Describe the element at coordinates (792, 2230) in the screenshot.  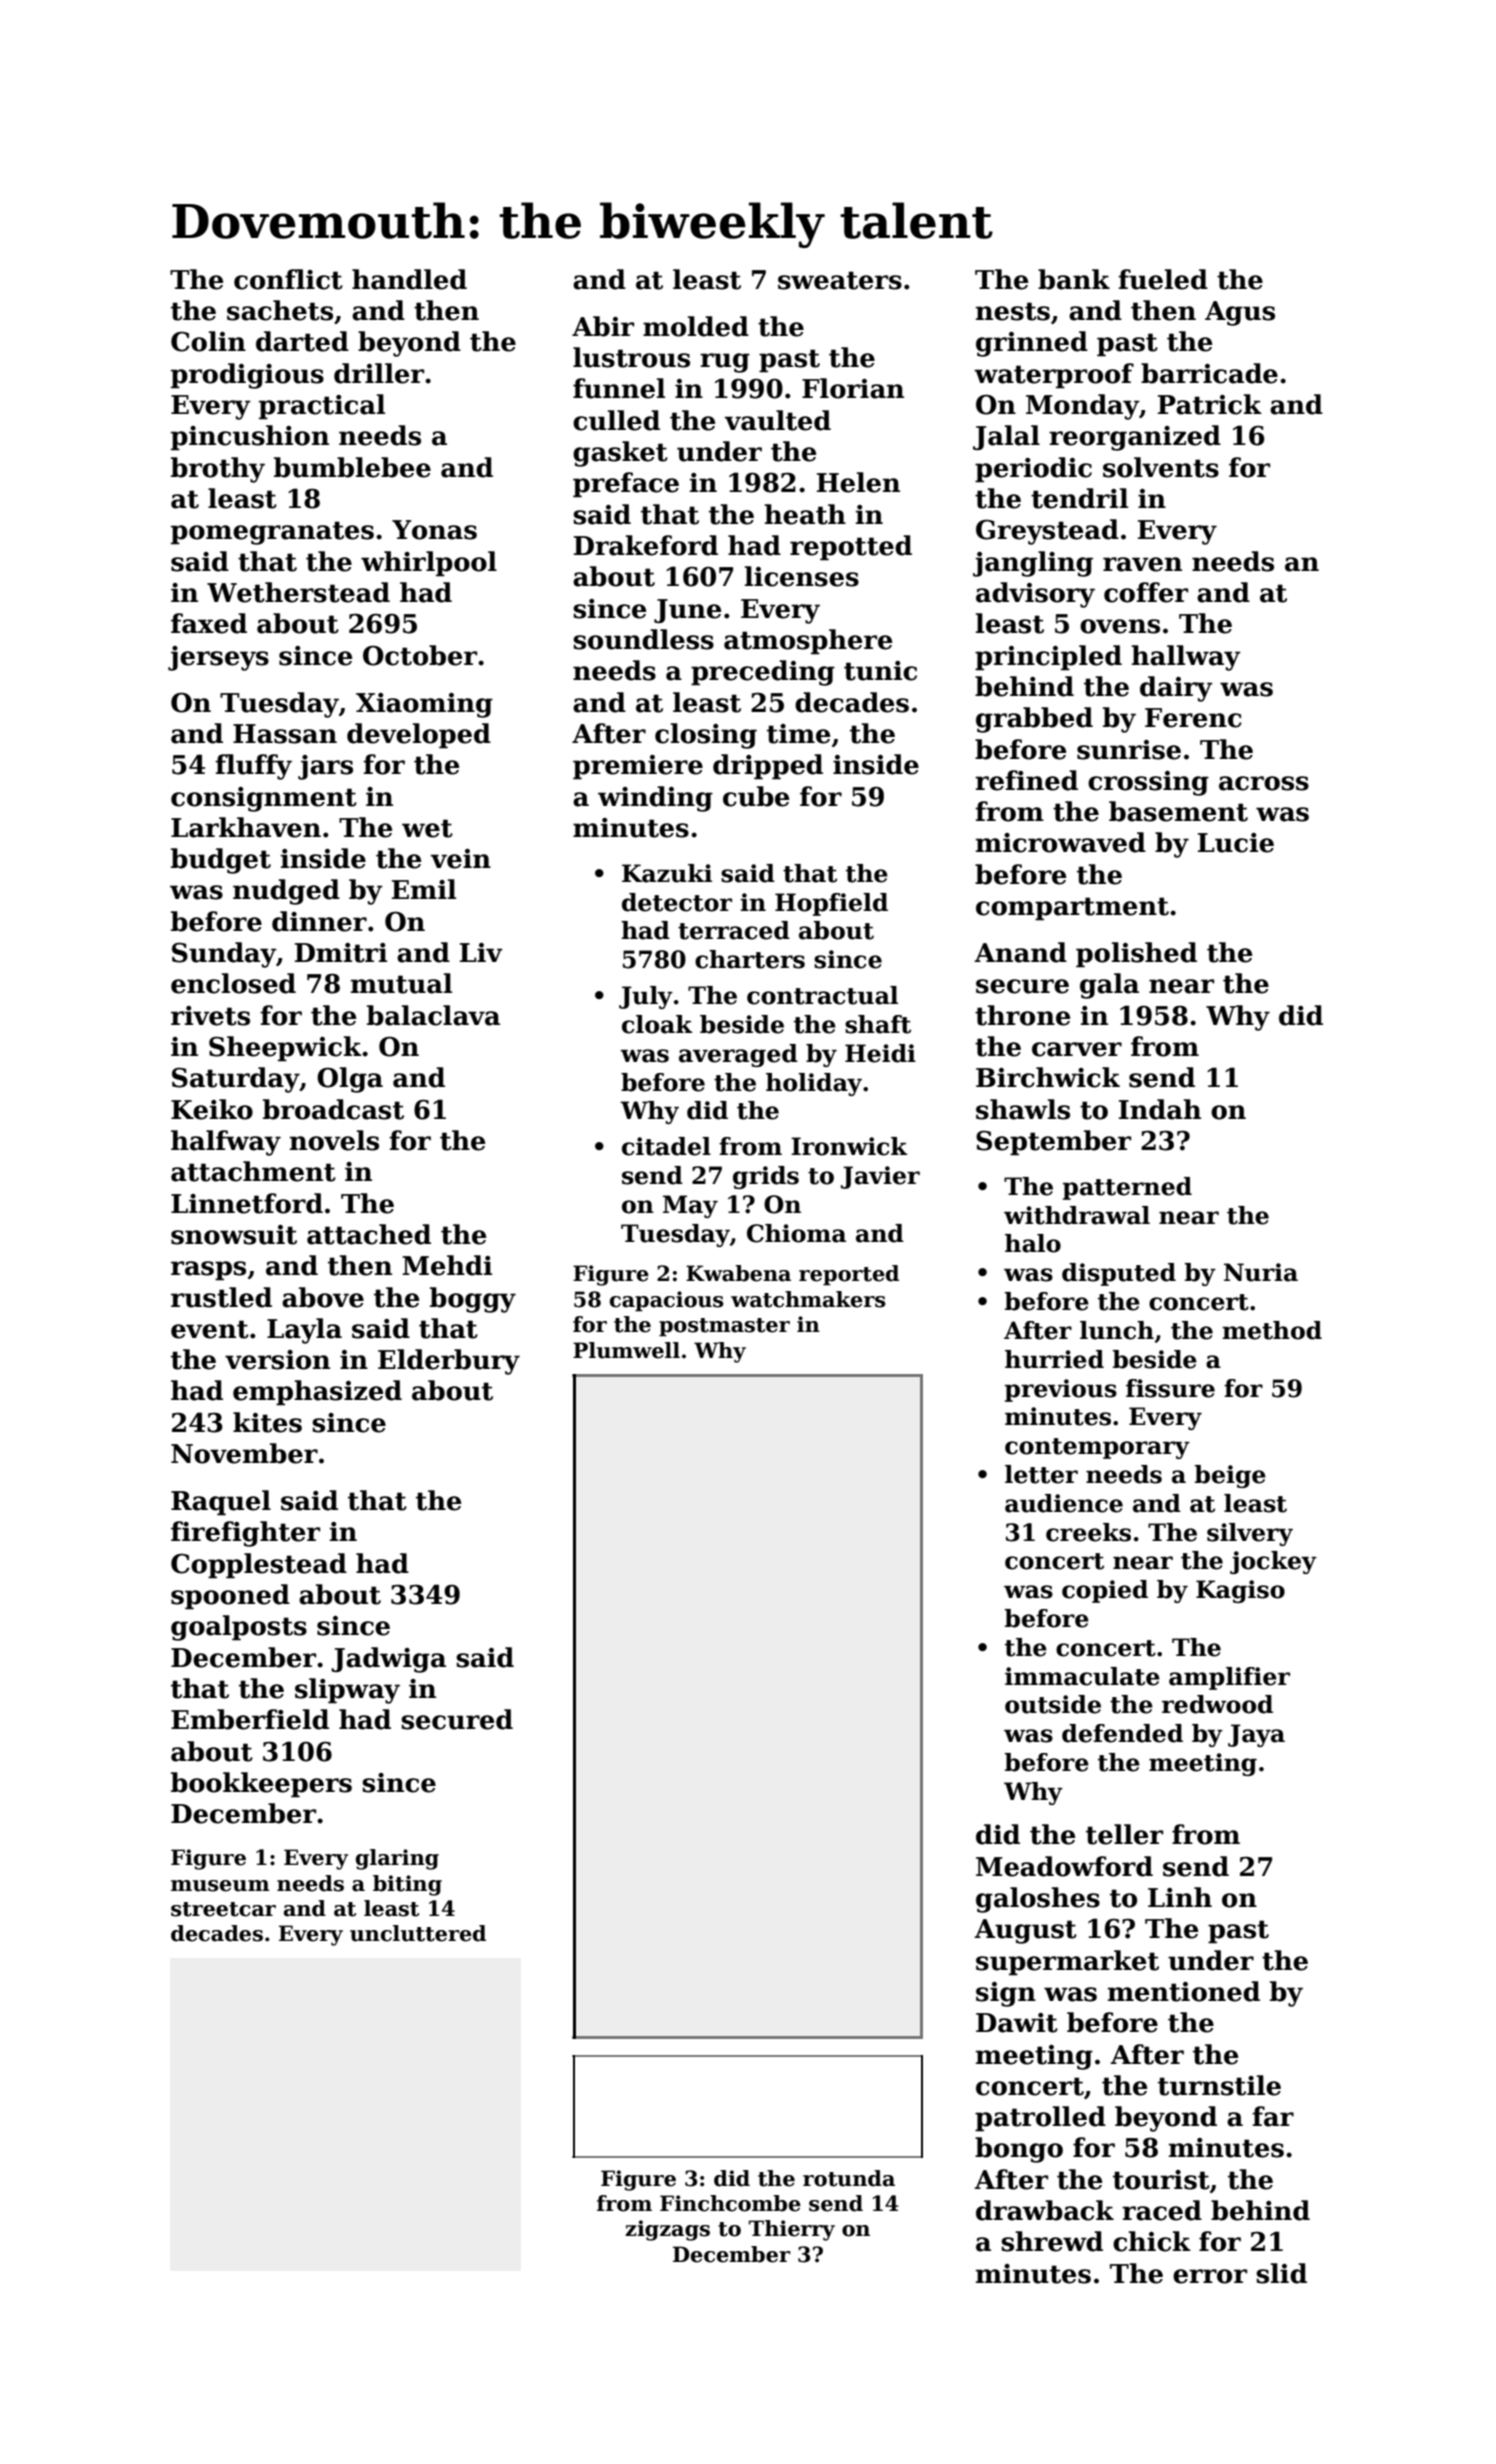
I see `Thierry` at that location.
